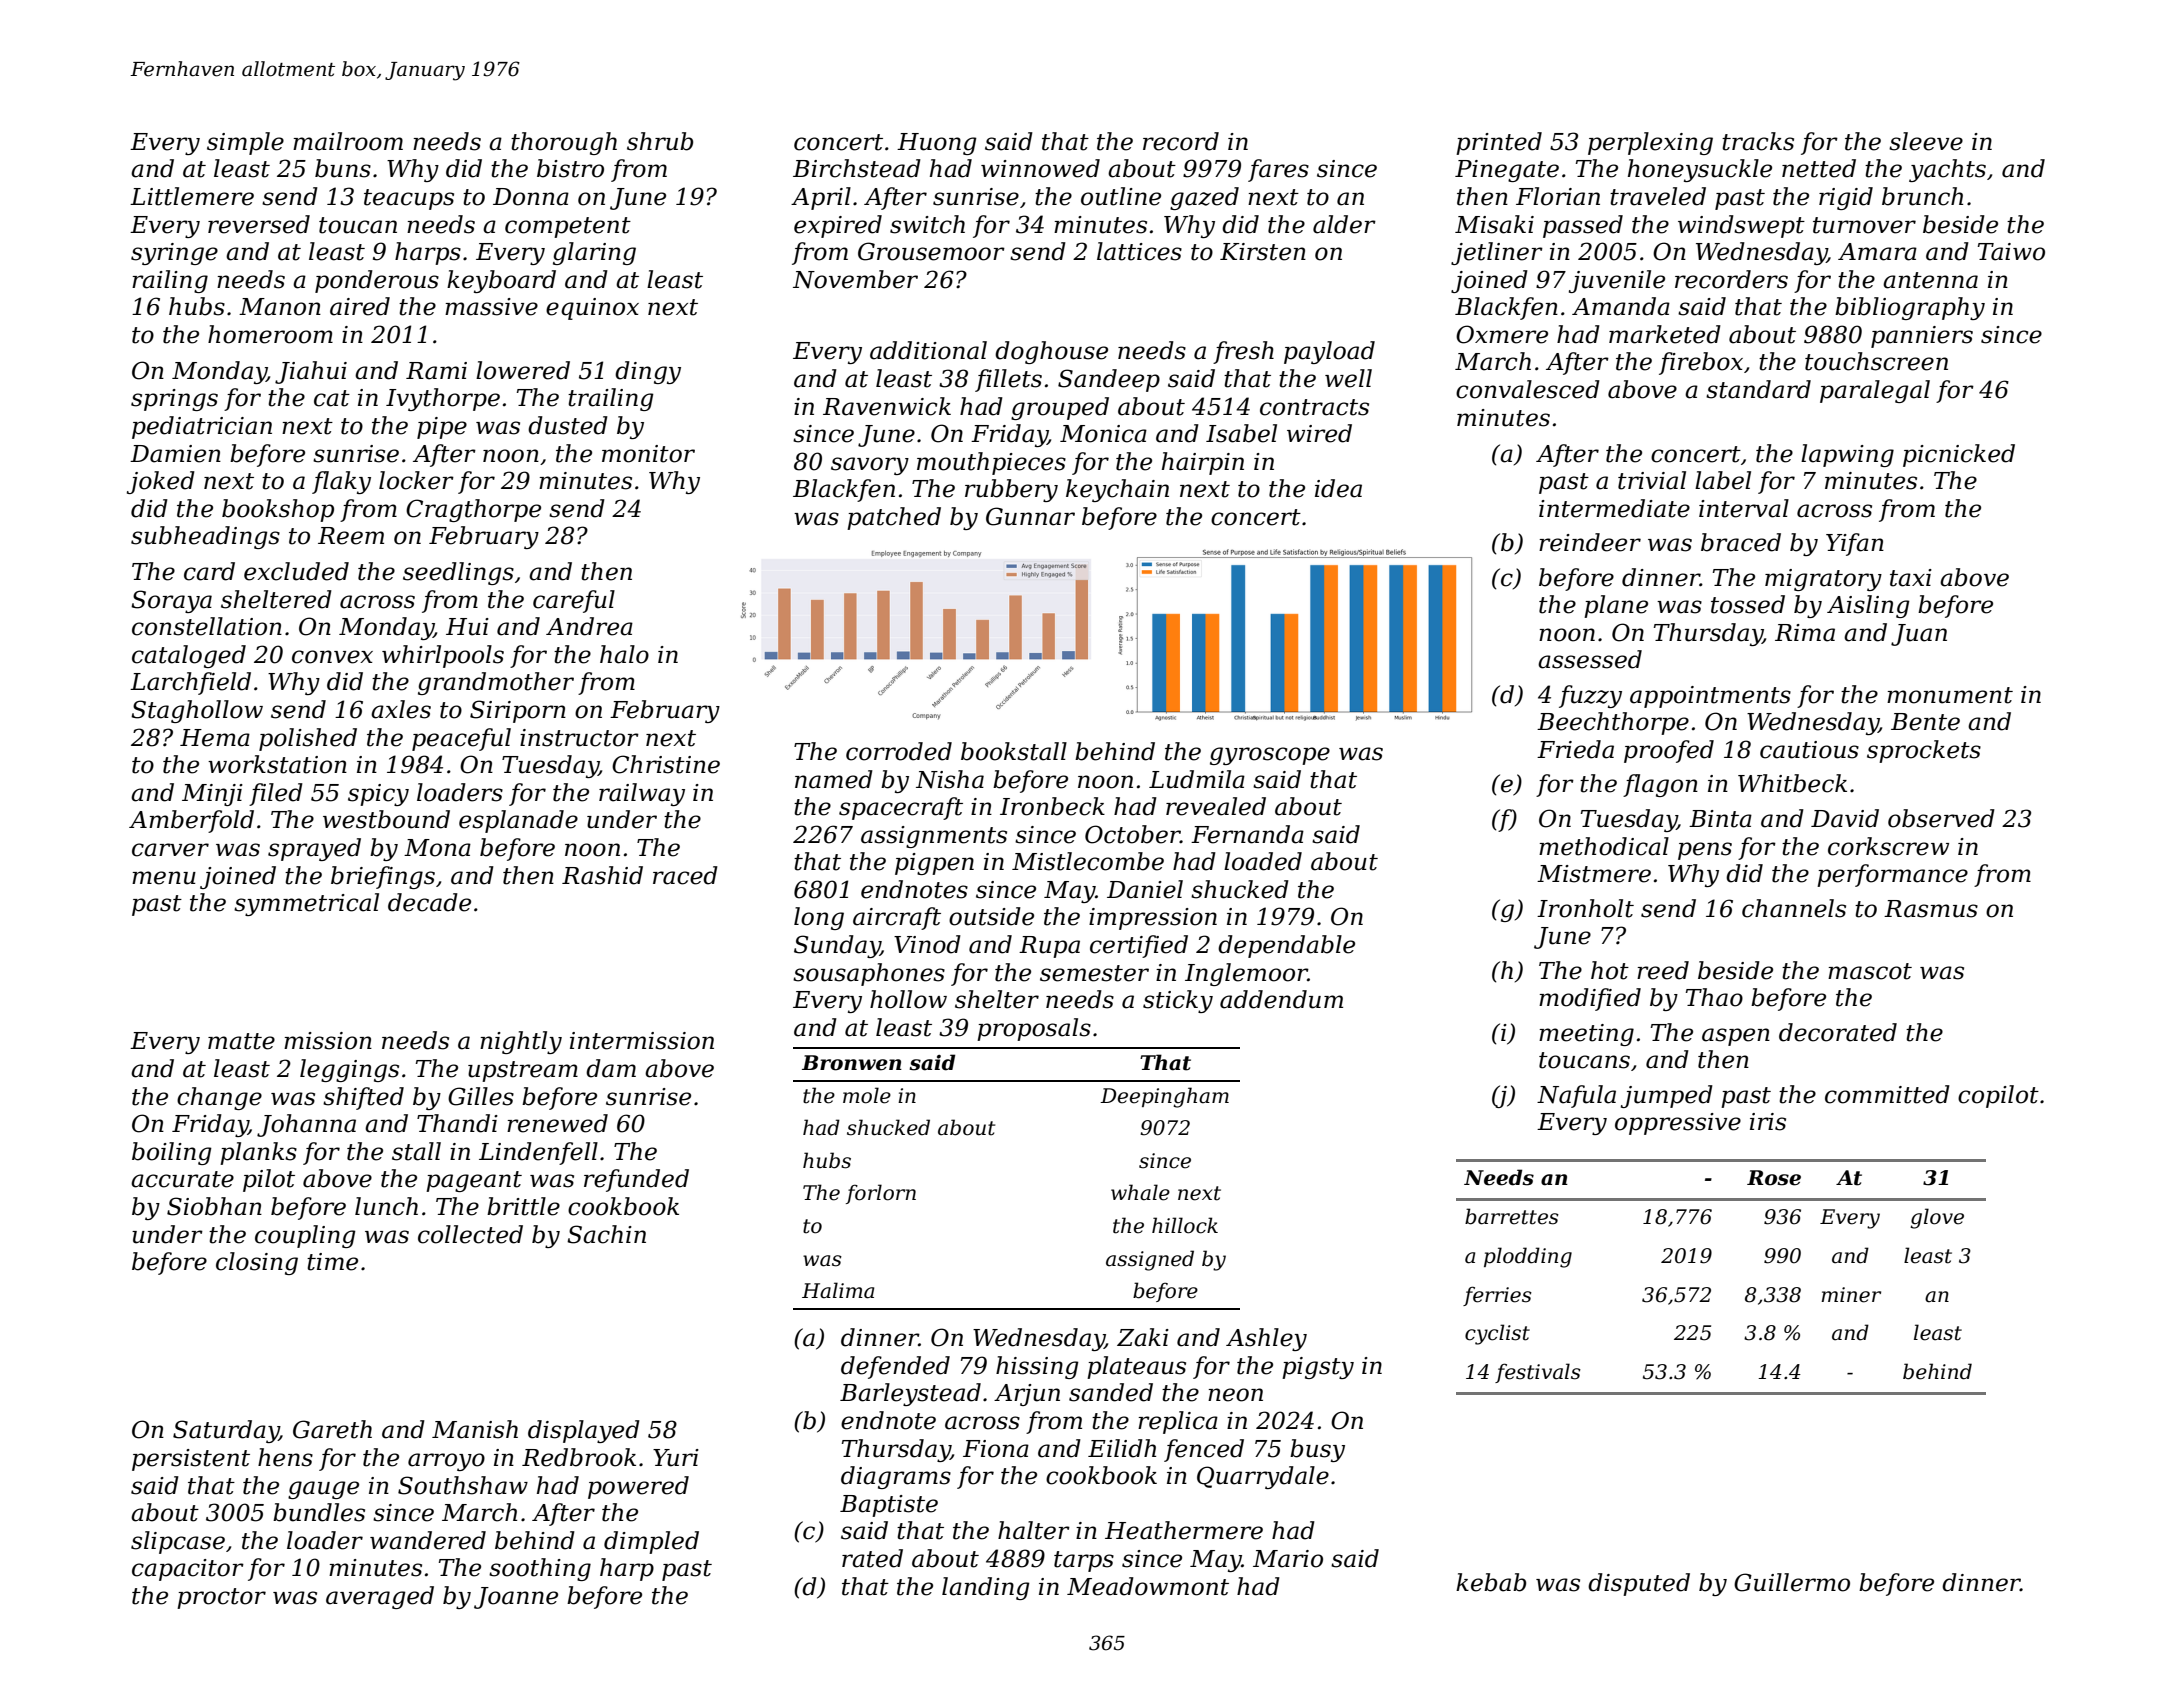  Describe the element at coordinates (191, 1460) in the screenshot. I see `persistent` at that location.
